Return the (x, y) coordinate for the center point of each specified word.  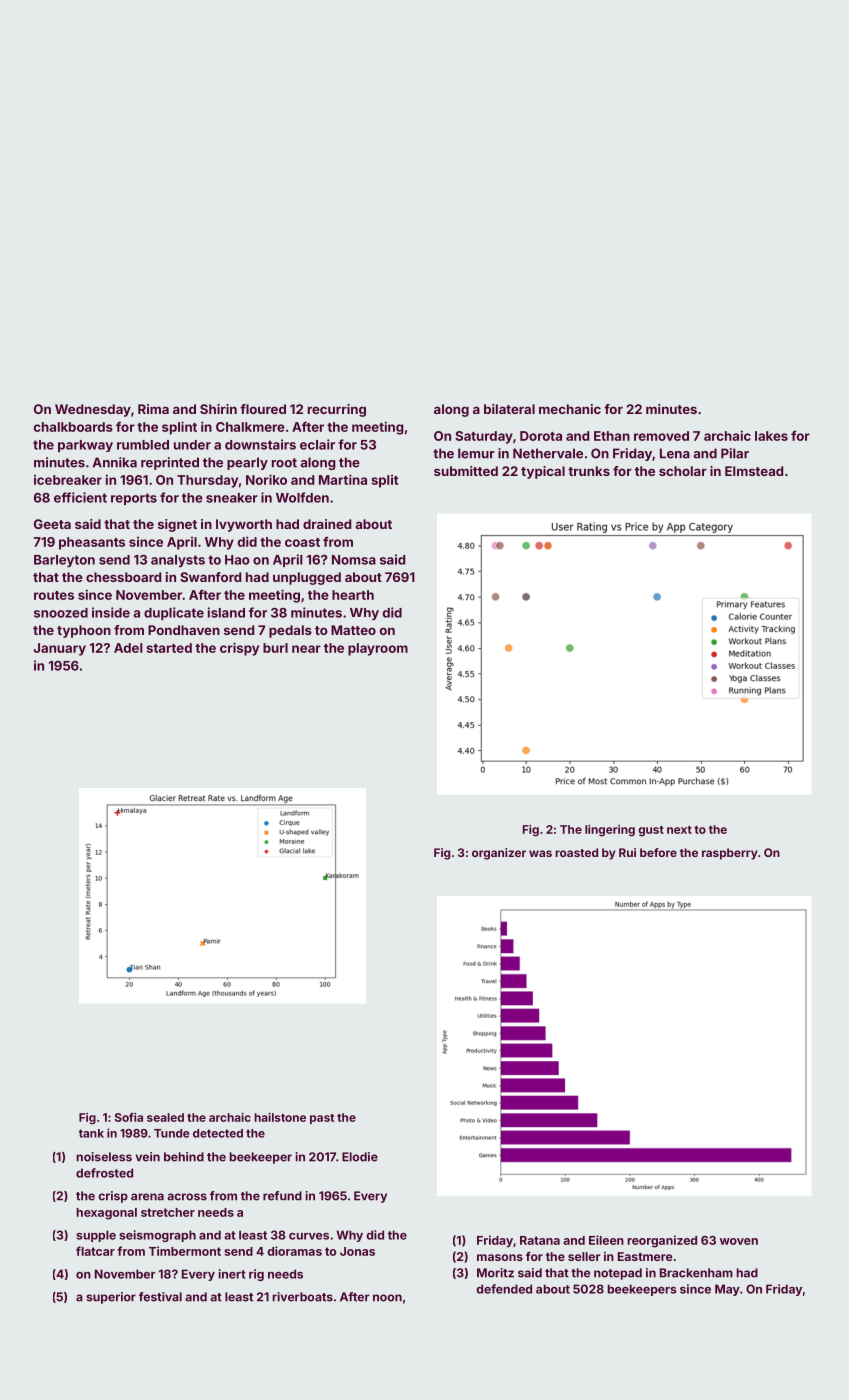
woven (739, 1241)
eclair (317, 444)
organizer (499, 854)
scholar (683, 471)
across (187, 1197)
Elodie (360, 1157)
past (322, 1119)
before (658, 852)
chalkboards (73, 427)
